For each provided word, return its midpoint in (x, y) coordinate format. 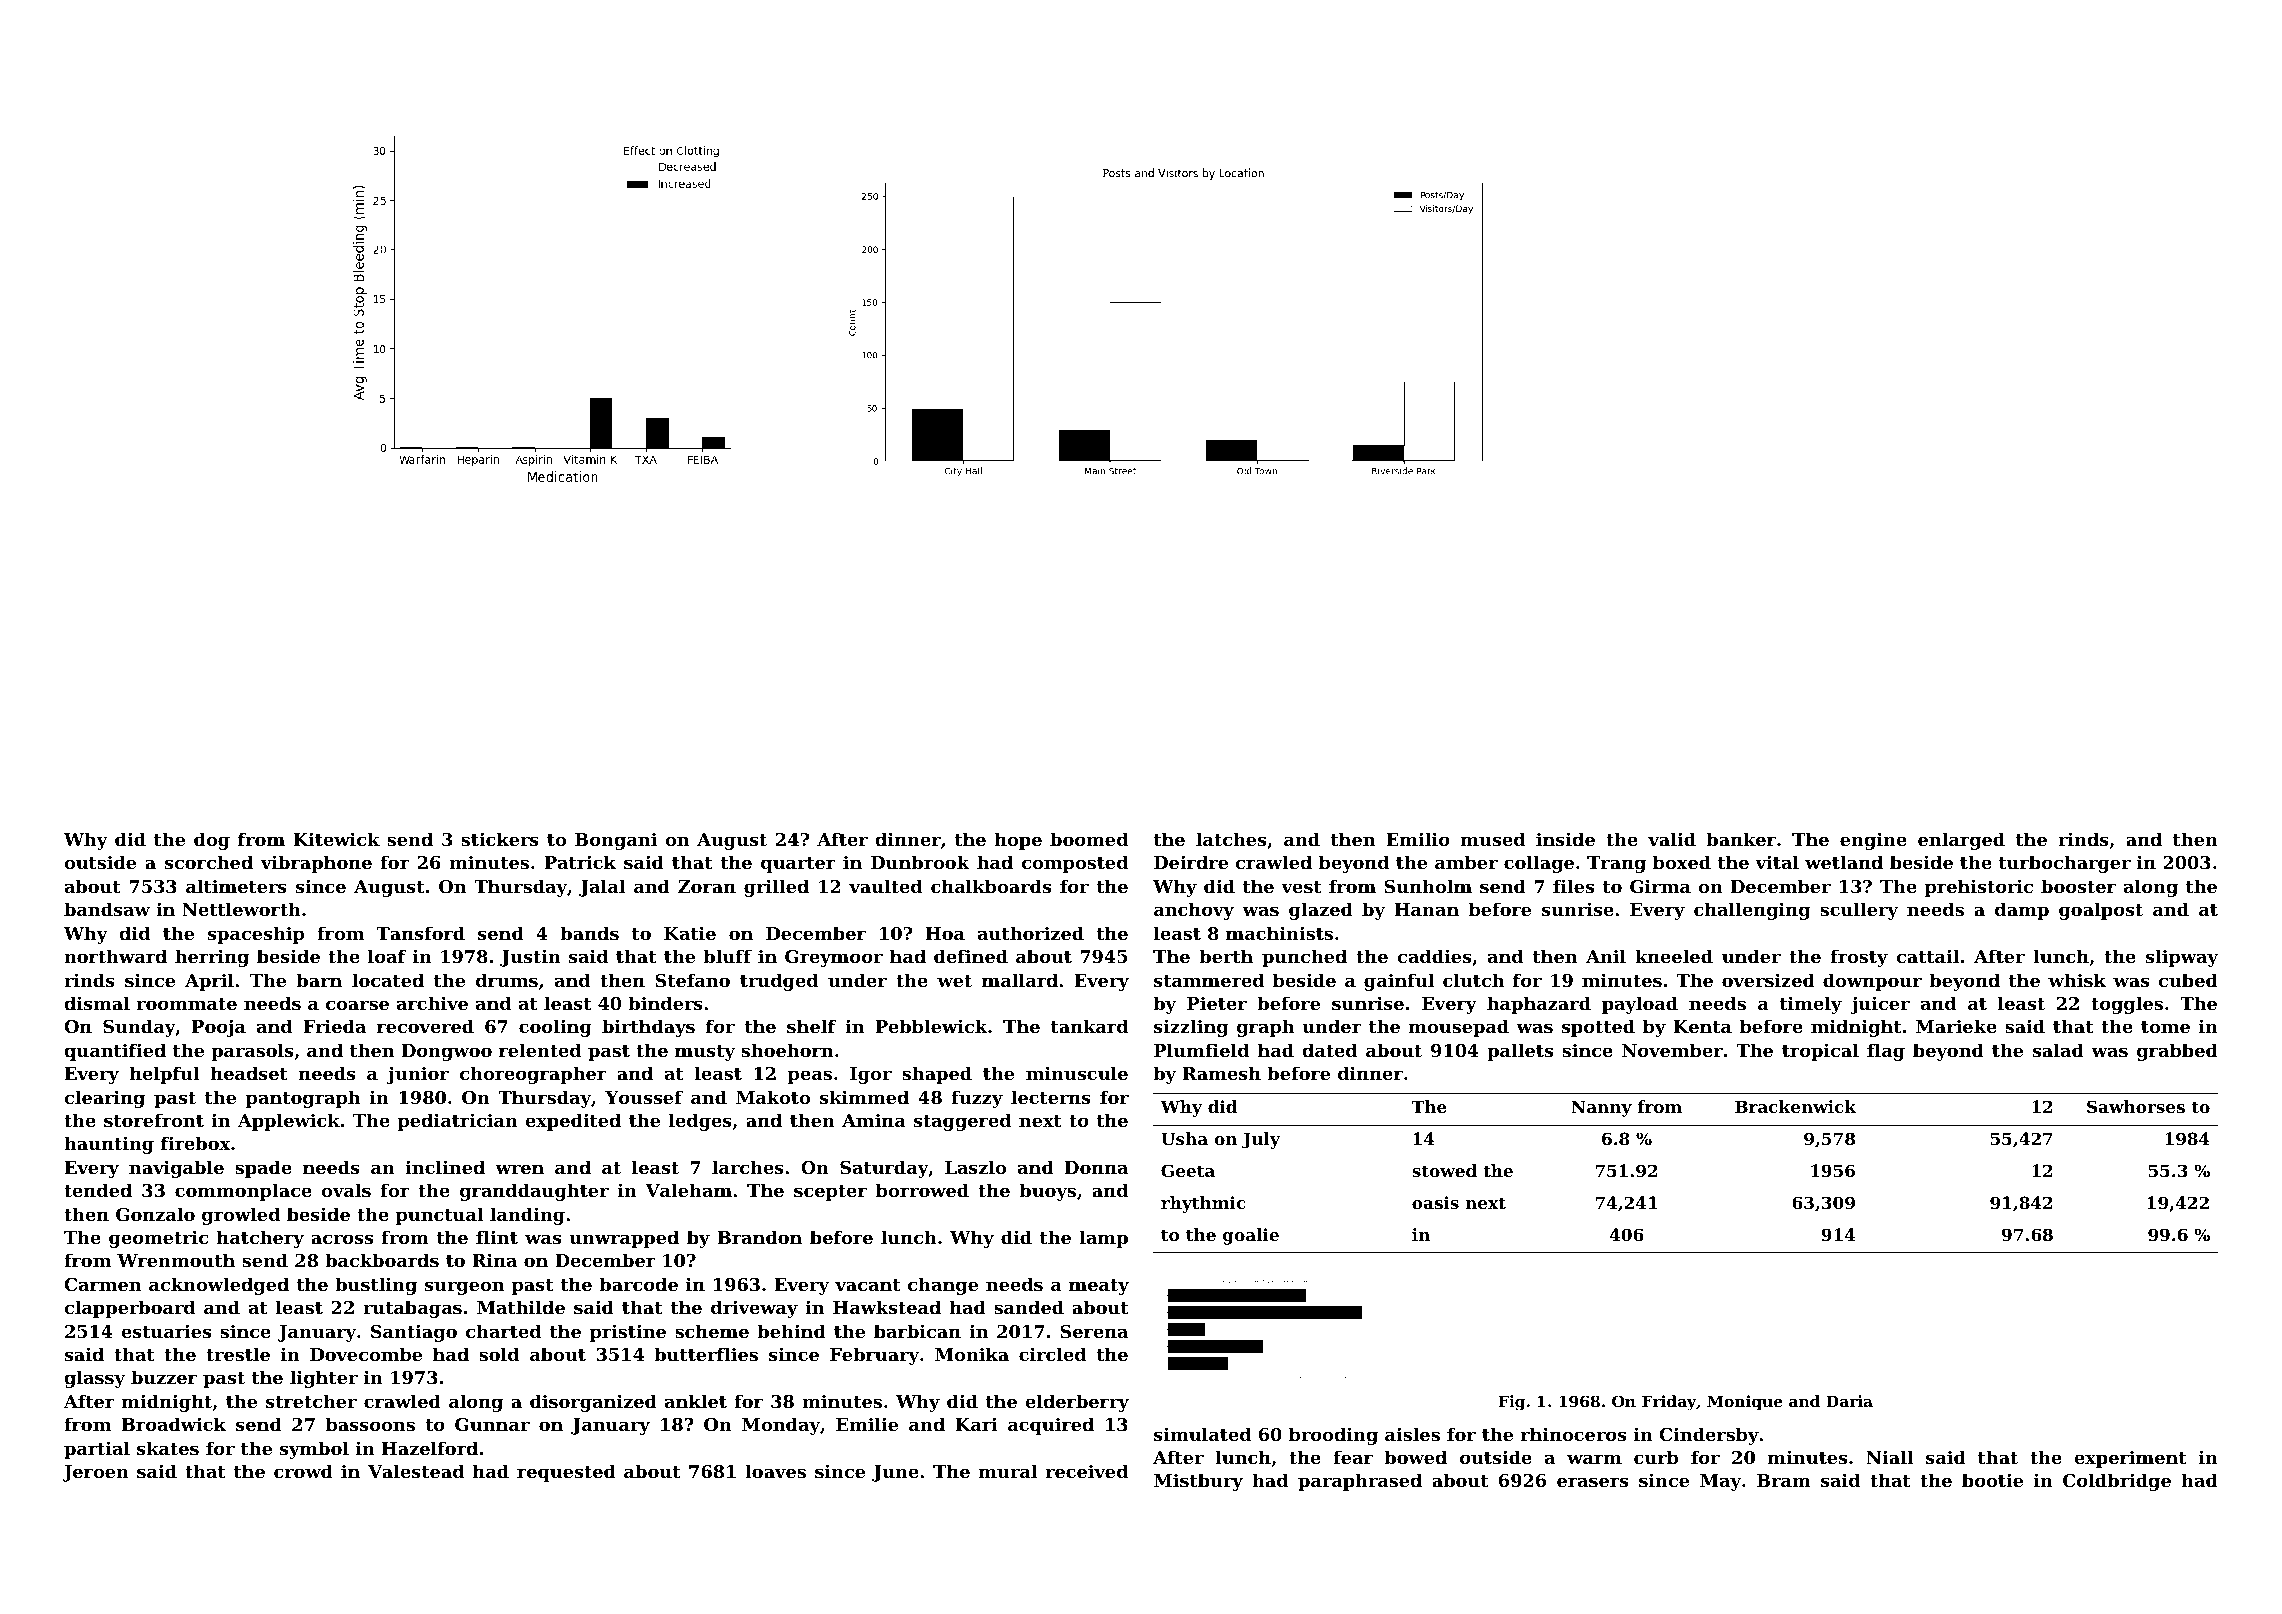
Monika (972, 1354)
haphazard (1539, 1005)
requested (566, 1473)
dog (212, 841)
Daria (1849, 1401)
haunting (109, 1145)
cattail (1927, 956)
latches (1231, 839)
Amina (874, 1120)
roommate (186, 1004)
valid (1672, 839)
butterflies (706, 1354)
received (1087, 1471)
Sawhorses (2136, 1106)
